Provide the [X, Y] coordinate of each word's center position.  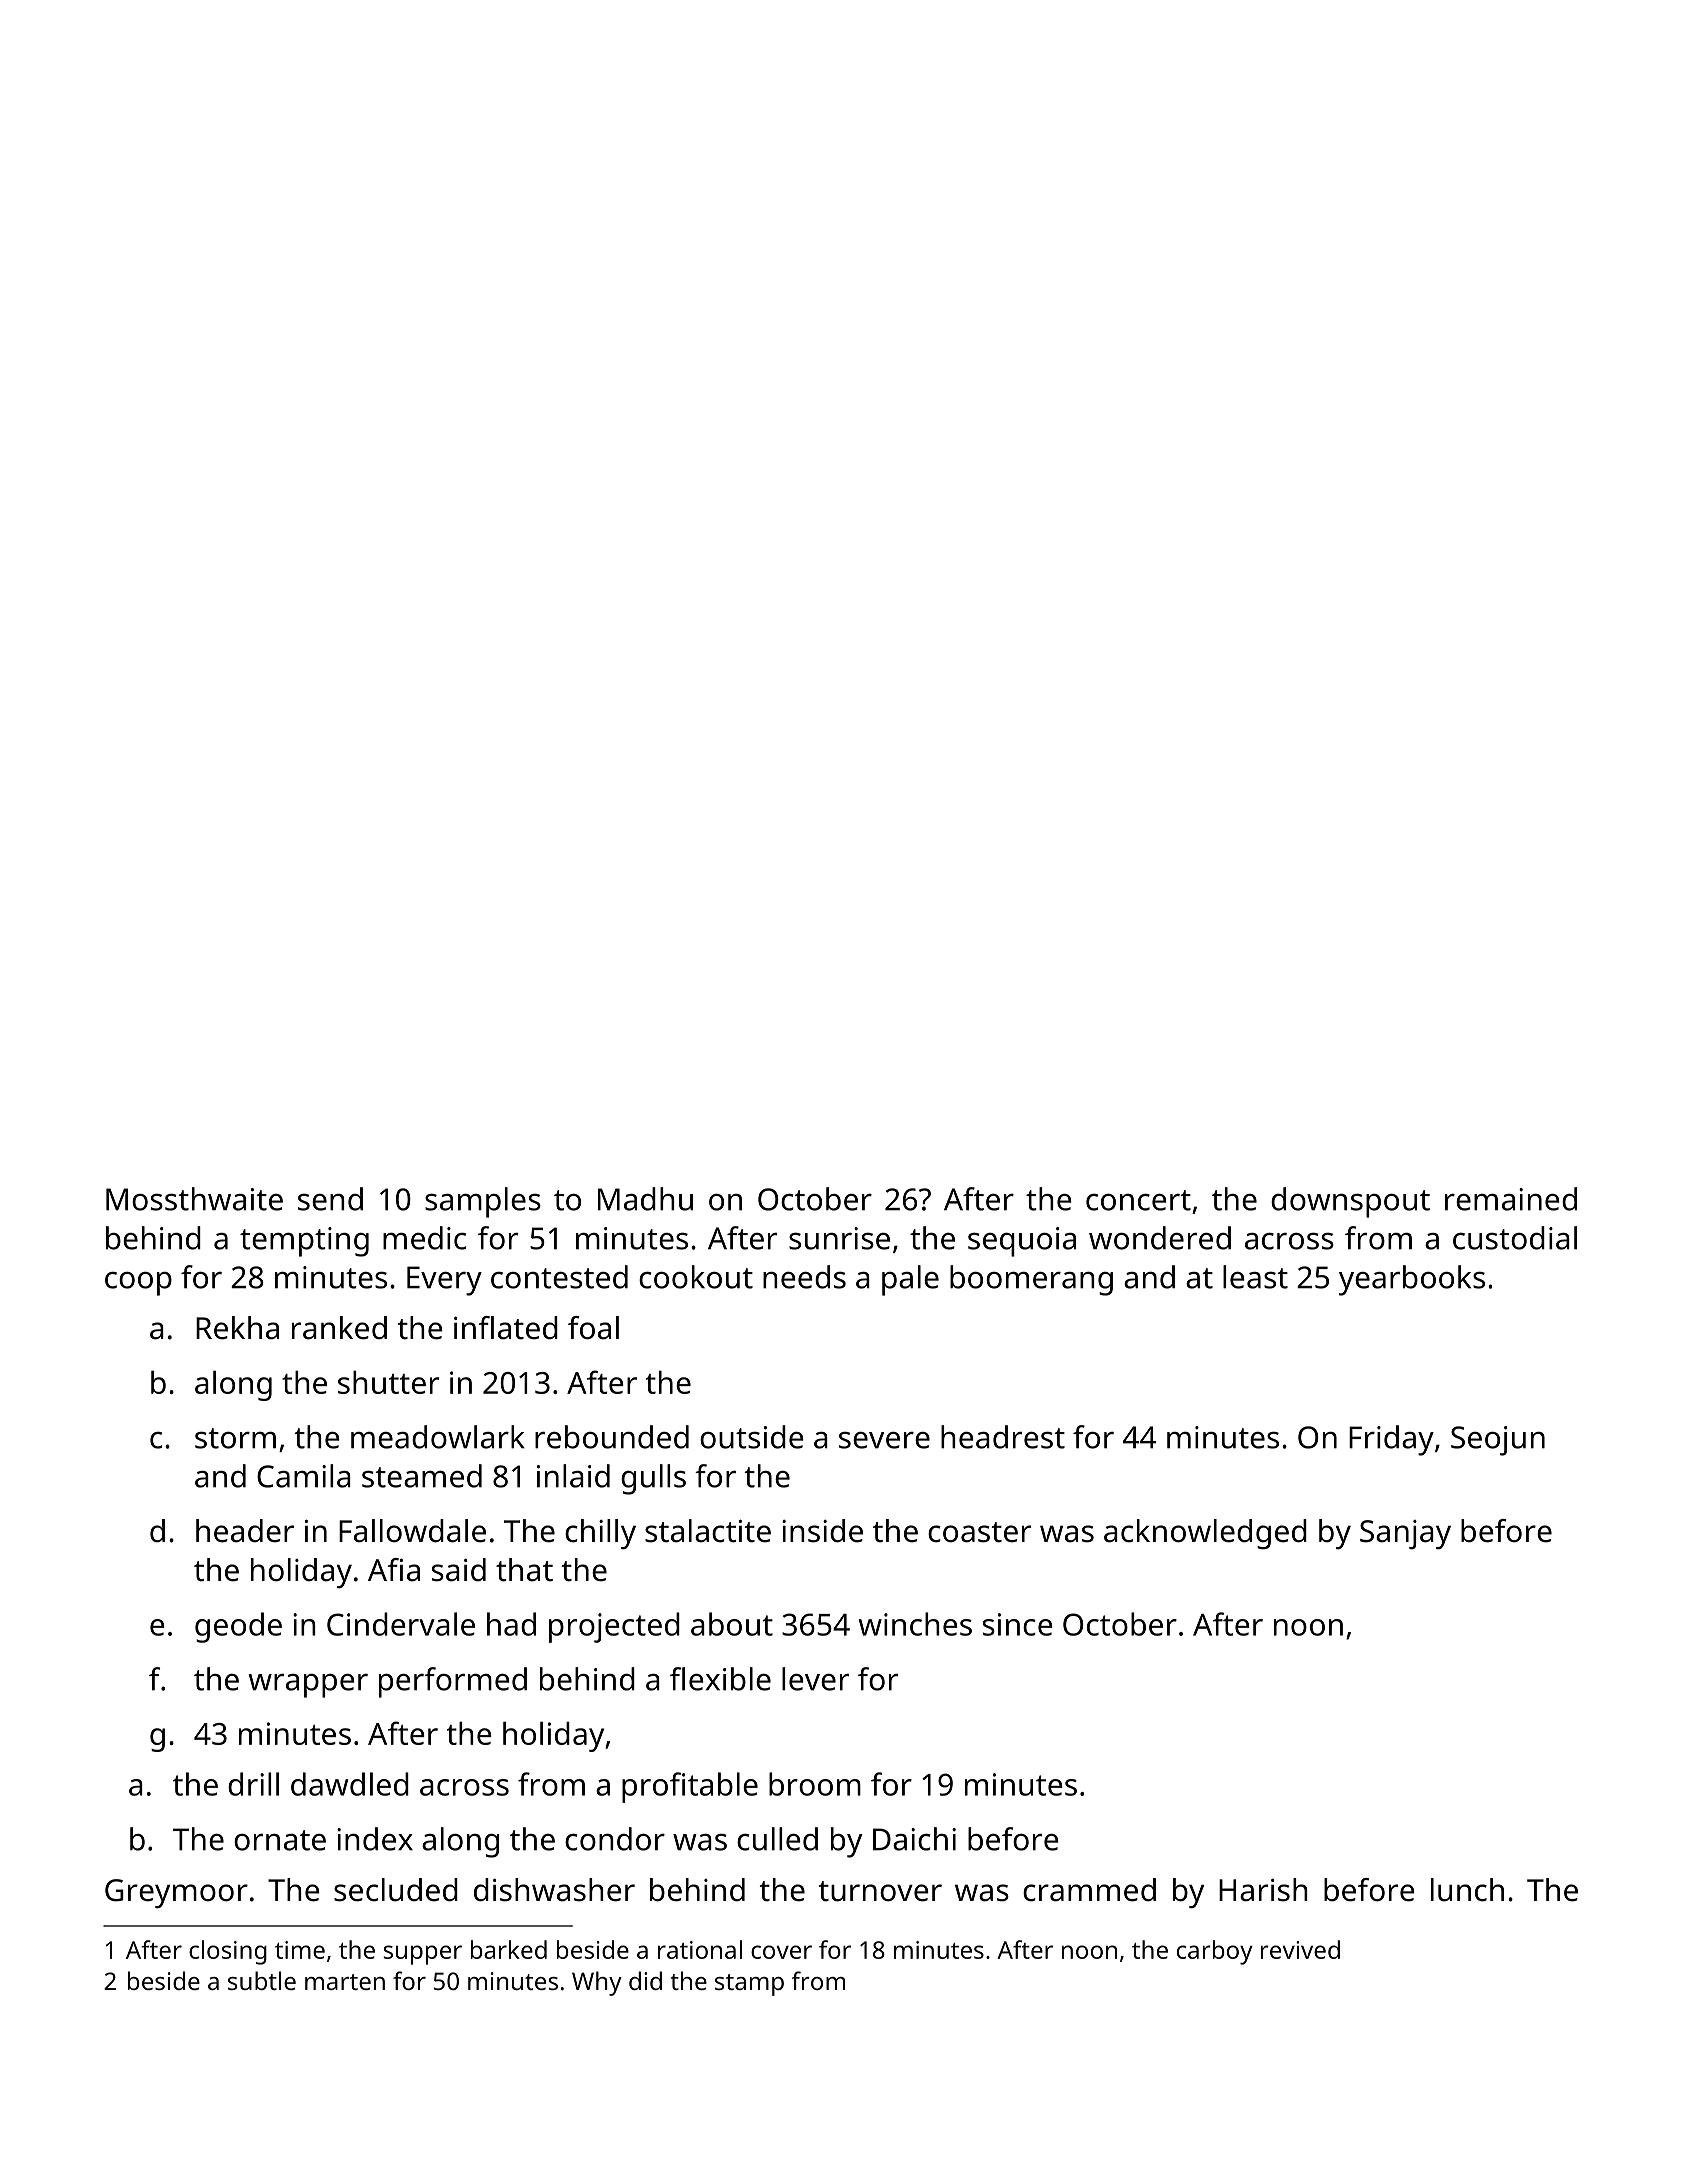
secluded [396, 1890]
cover [781, 1952]
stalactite [708, 1531]
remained [1511, 1199]
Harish [1263, 1890]
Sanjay [1405, 1534]
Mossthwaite [194, 1199]
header [245, 1531]
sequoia [1022, 1242]
